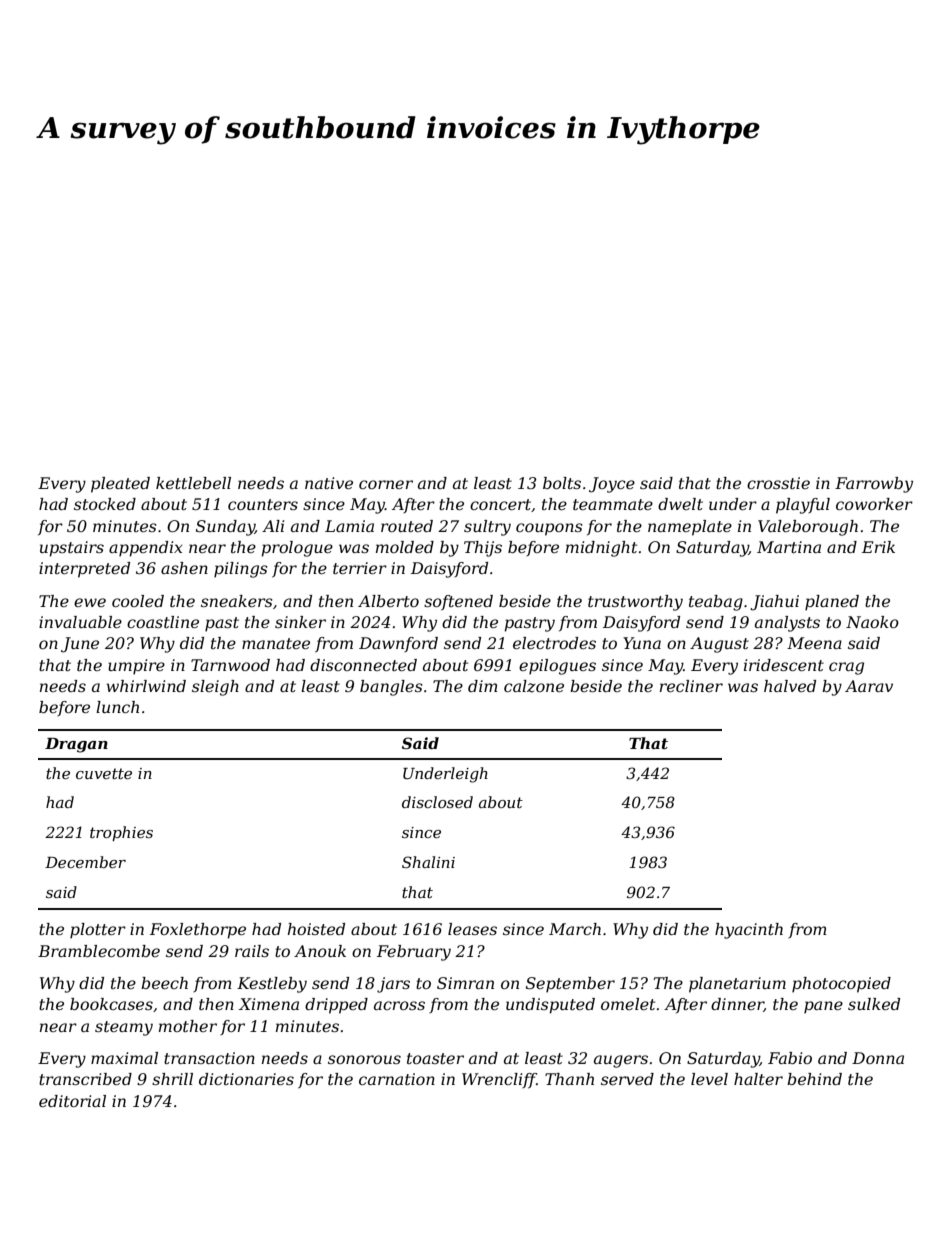  Describe the element at coordinates (874, 1004) in the screenshot. I see `sulked` at that location.
